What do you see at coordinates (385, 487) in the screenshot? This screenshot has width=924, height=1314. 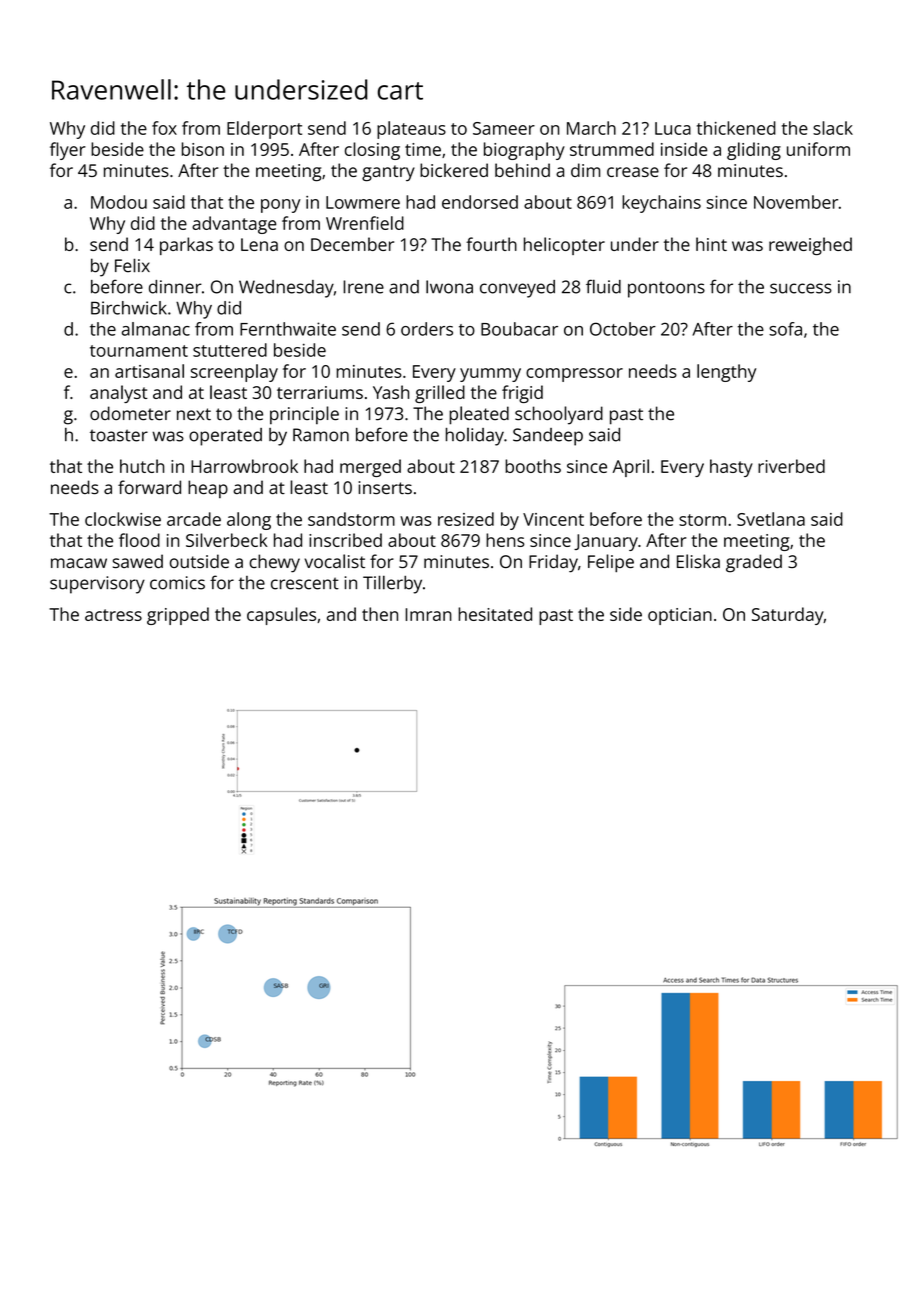 I see `inserts` at bounding box center [385, 487].
